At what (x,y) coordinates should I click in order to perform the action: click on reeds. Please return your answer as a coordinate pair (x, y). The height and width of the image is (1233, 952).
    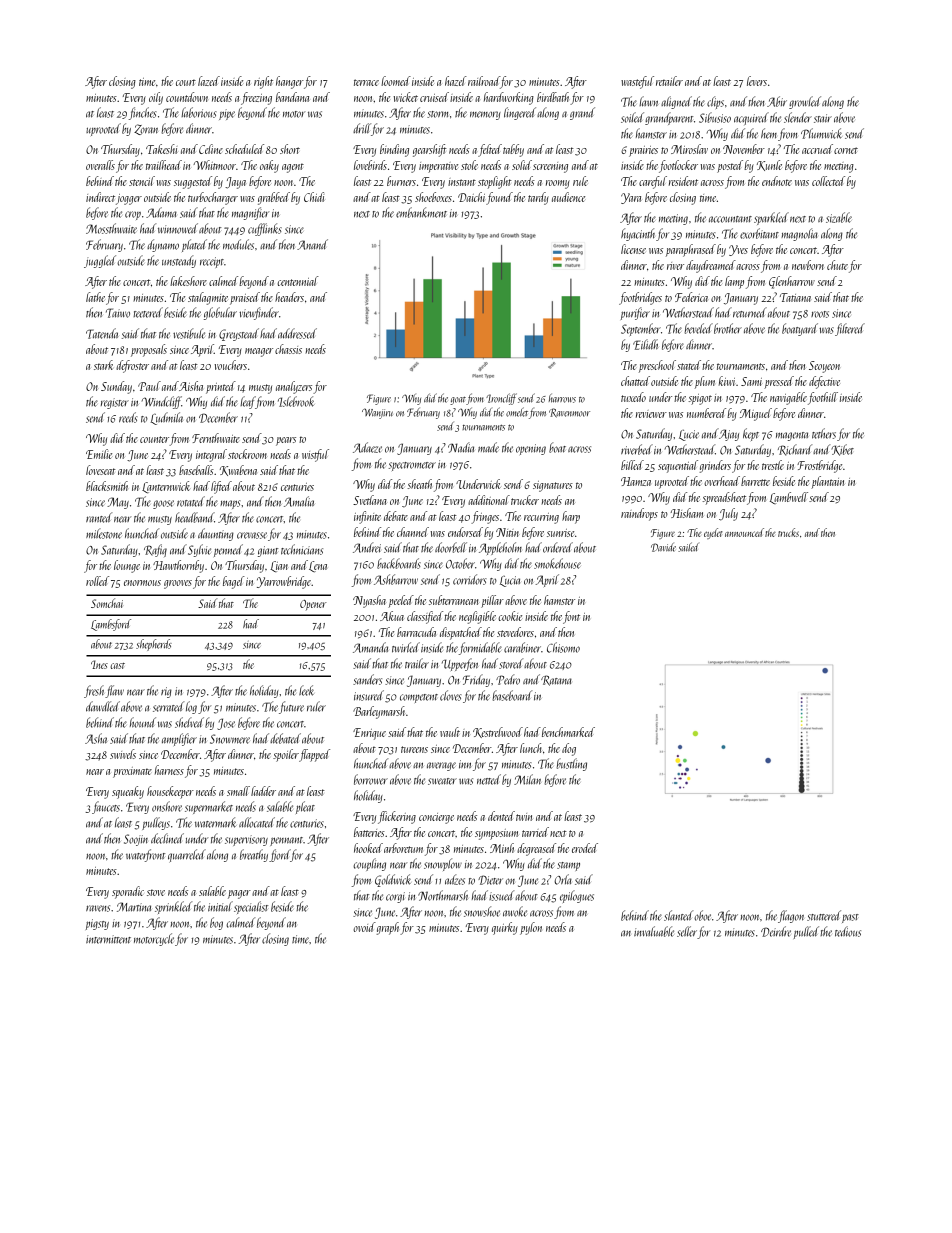
    Looking at the image, I should click on (128, 417).
